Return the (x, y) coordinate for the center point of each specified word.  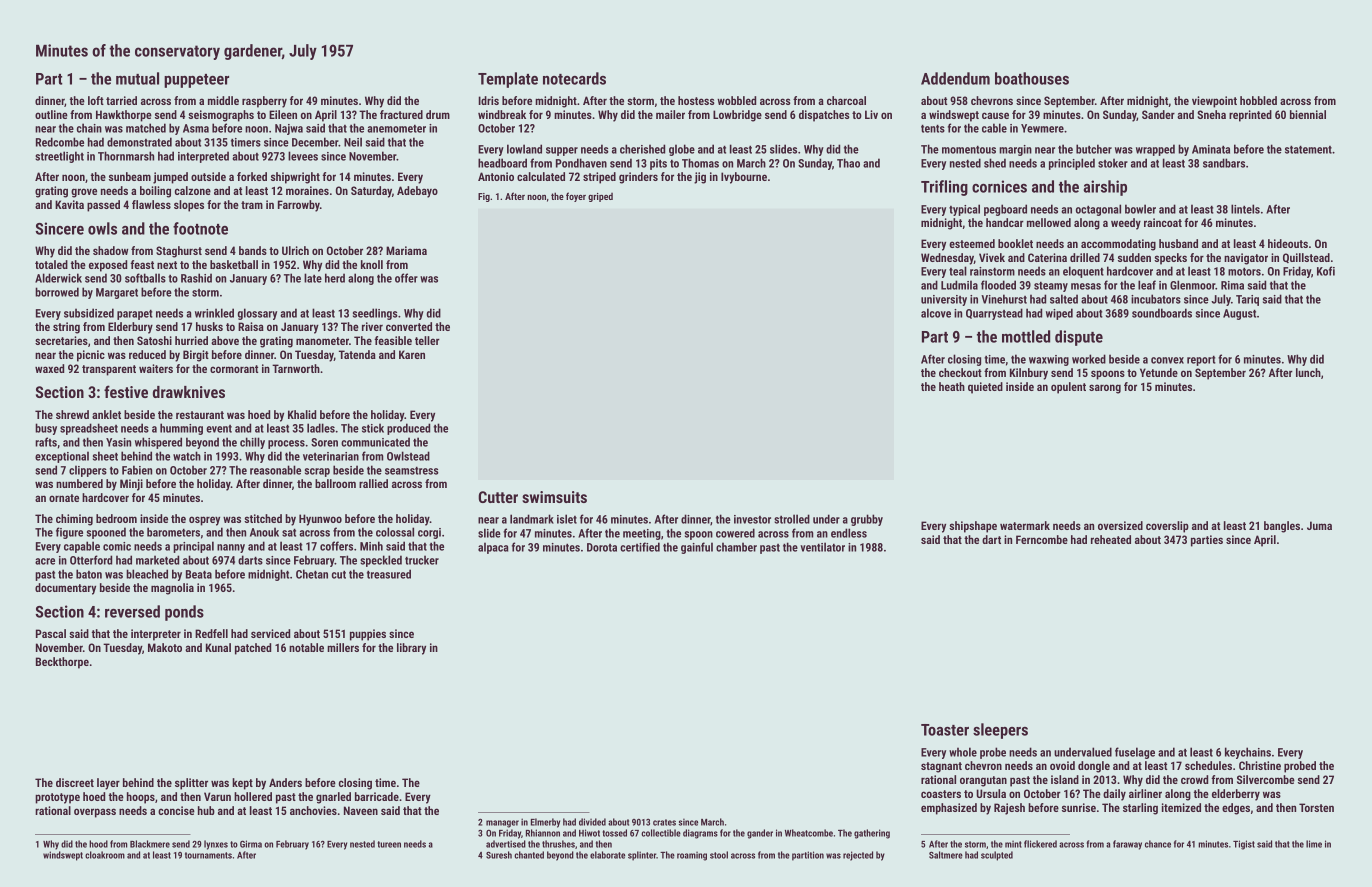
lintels (1245, 209)
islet (567, 519)
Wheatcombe (809, 833)
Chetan (312, 574)
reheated (1111, 539)
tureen (389, 844)
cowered (735, 533)
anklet (106, 414)
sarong (1105, 389)
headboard (502, 163)
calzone (193, 190)
